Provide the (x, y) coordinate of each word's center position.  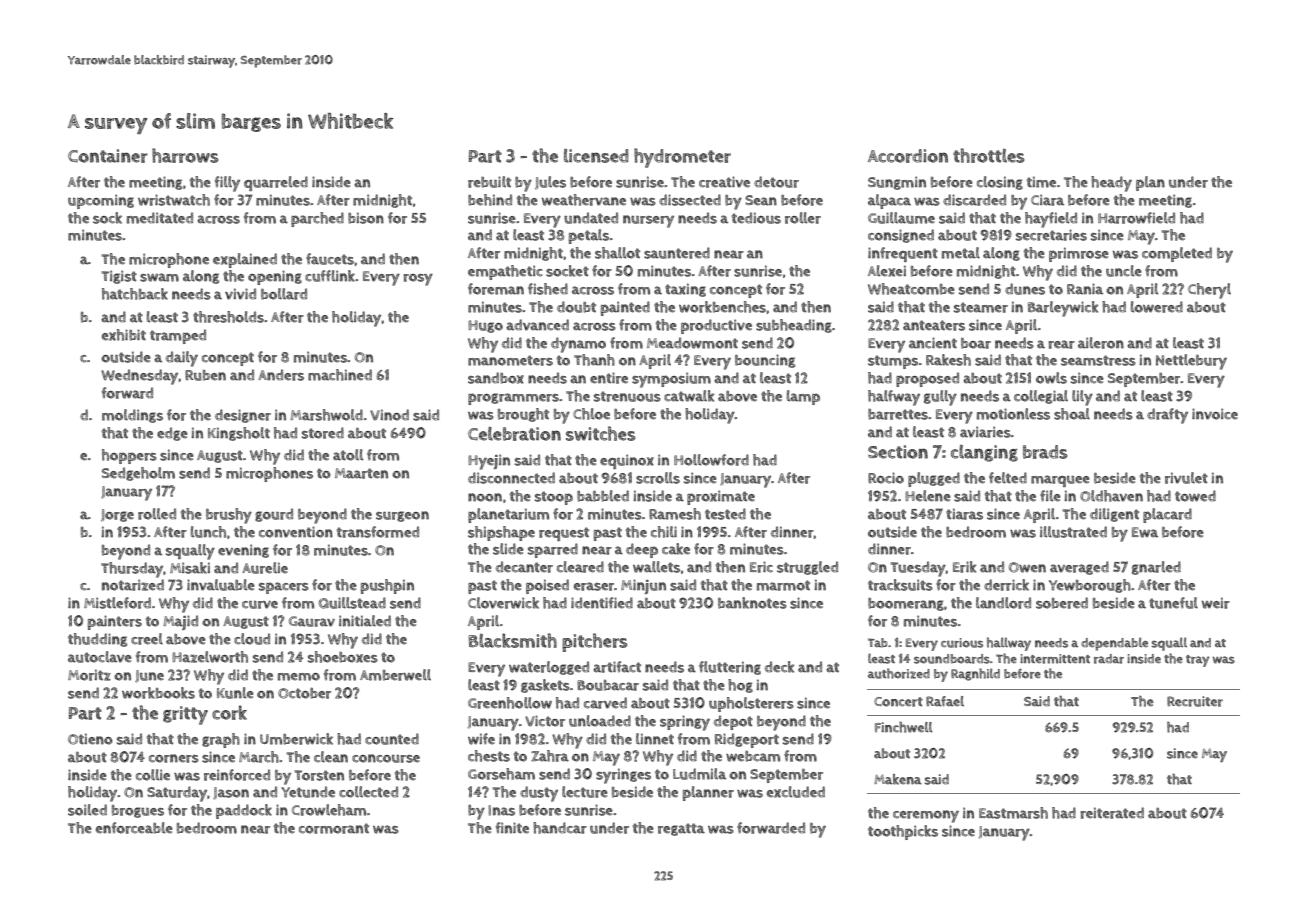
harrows (185, 155)
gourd (274, 515)
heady (1111, 184)
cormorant (334, 828)
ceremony (926, 816)
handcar (560, 828)
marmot (783, 585)
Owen (1027, 567)
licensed (596, 156)
